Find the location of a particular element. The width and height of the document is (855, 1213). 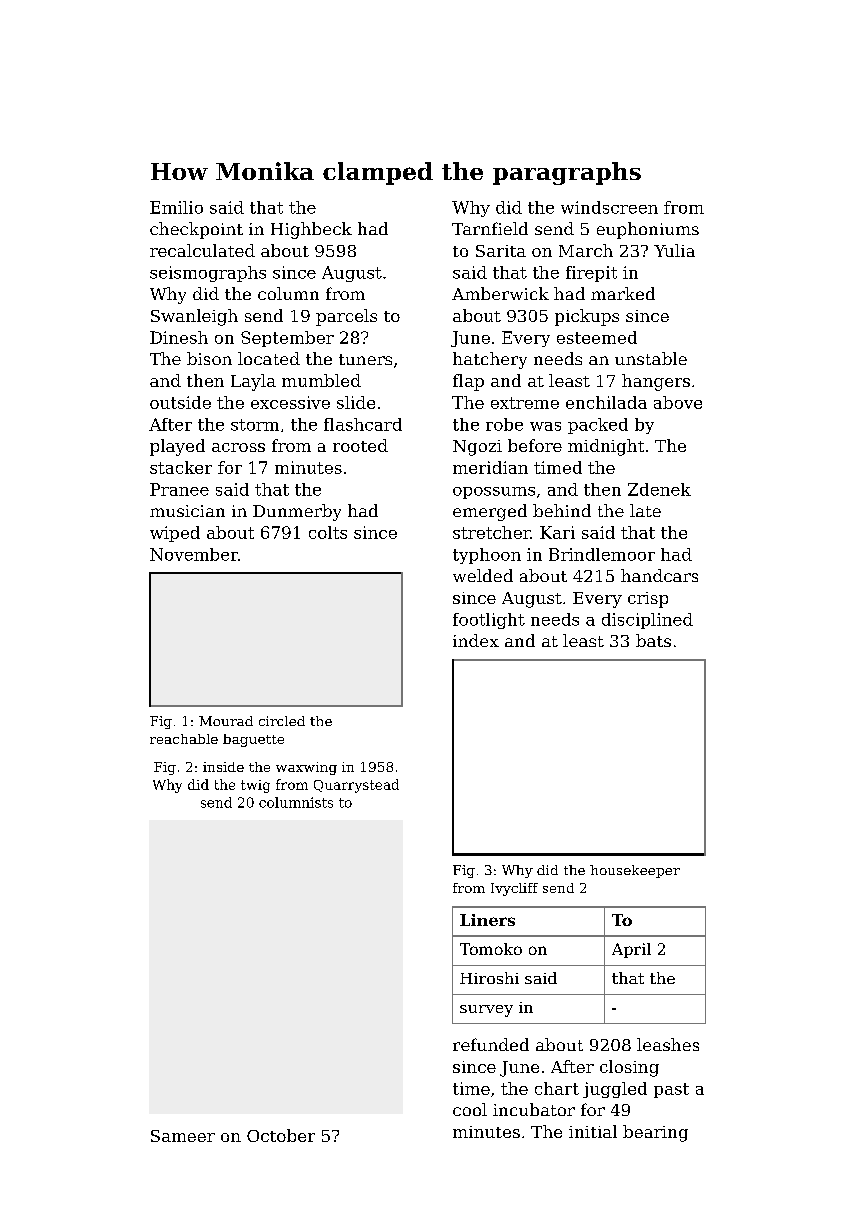

colts is located at coordinates (328, 532).
